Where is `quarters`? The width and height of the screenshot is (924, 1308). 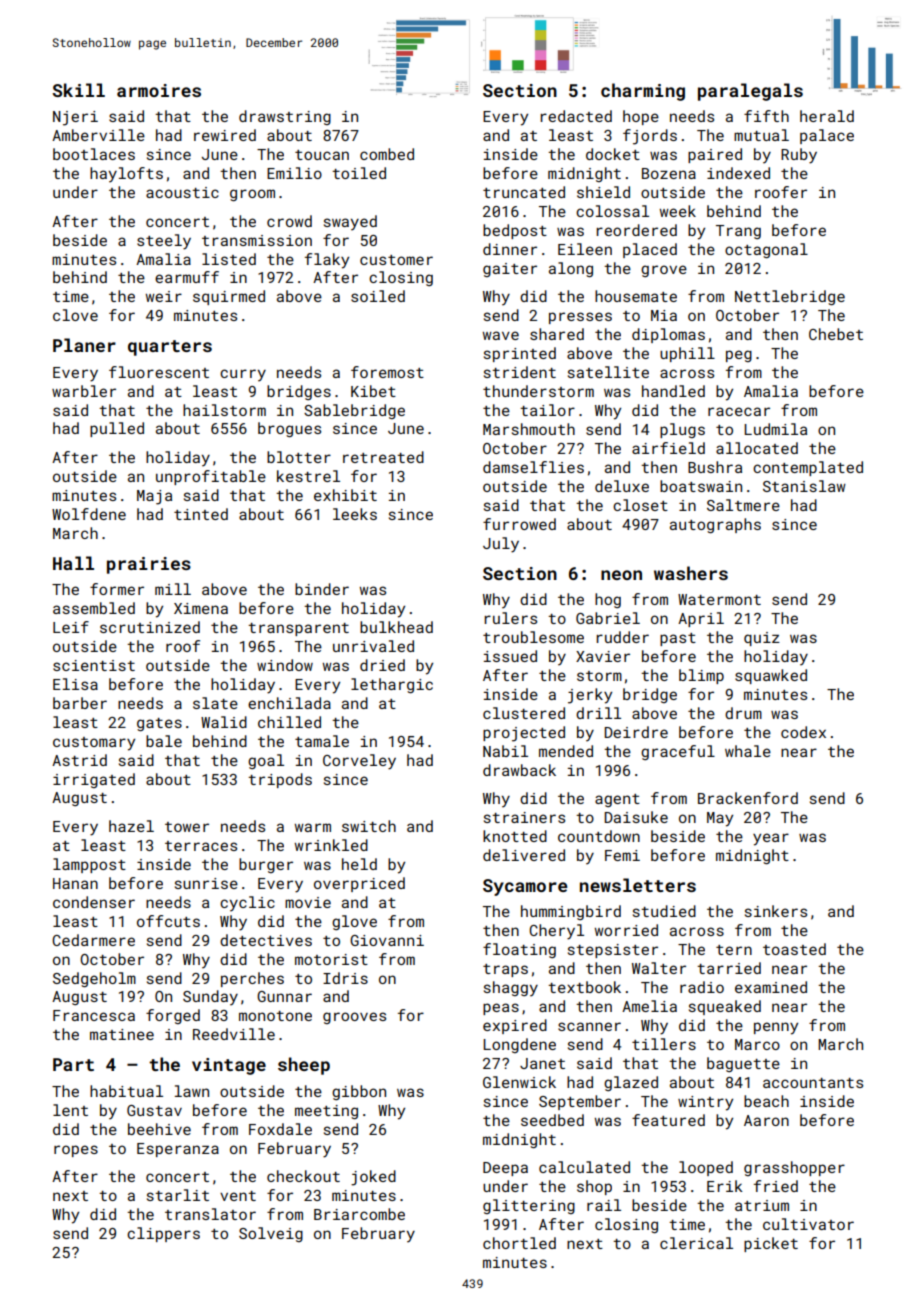
quarters is located at coordinates (170, 348).
